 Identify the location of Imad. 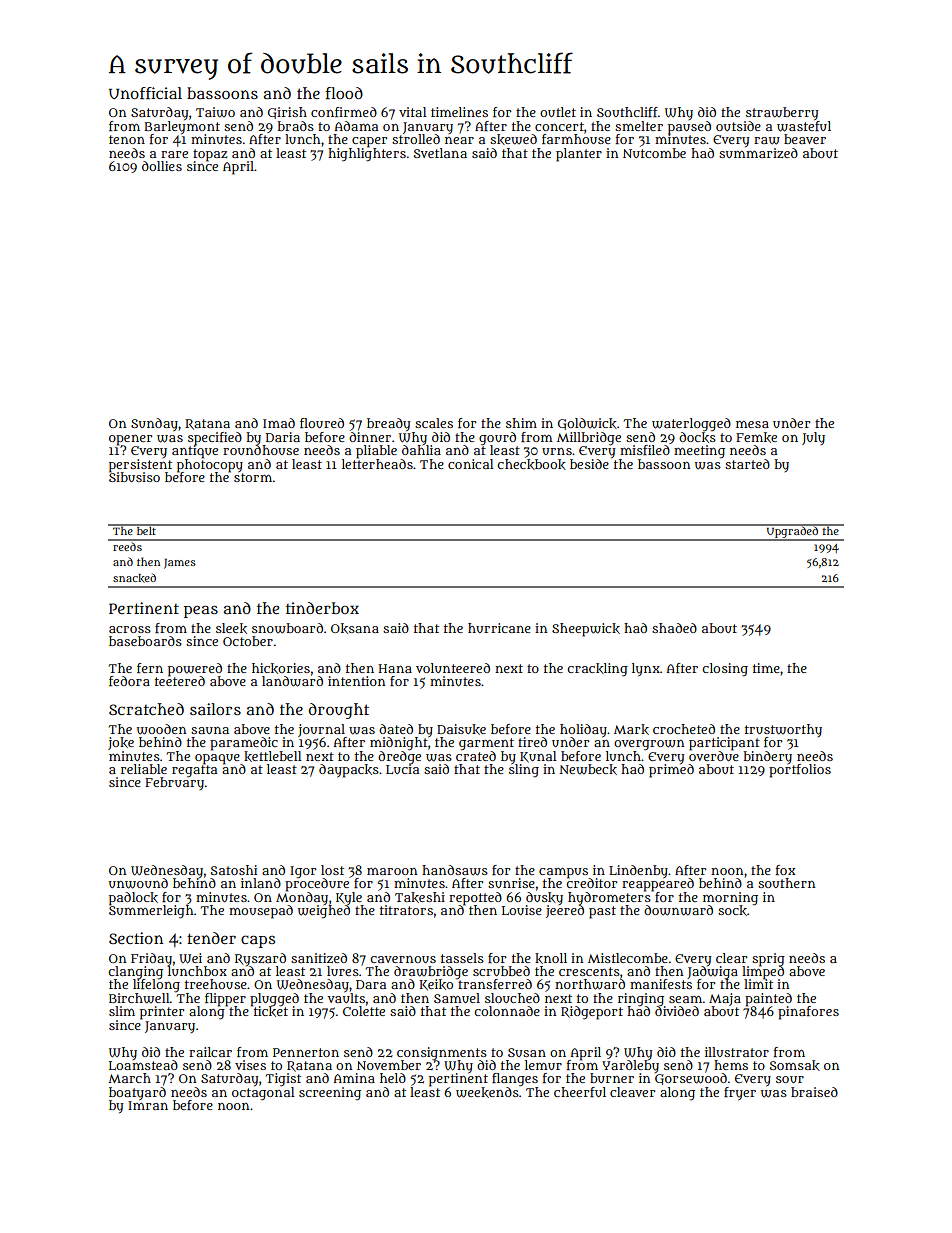
(279, 423).
